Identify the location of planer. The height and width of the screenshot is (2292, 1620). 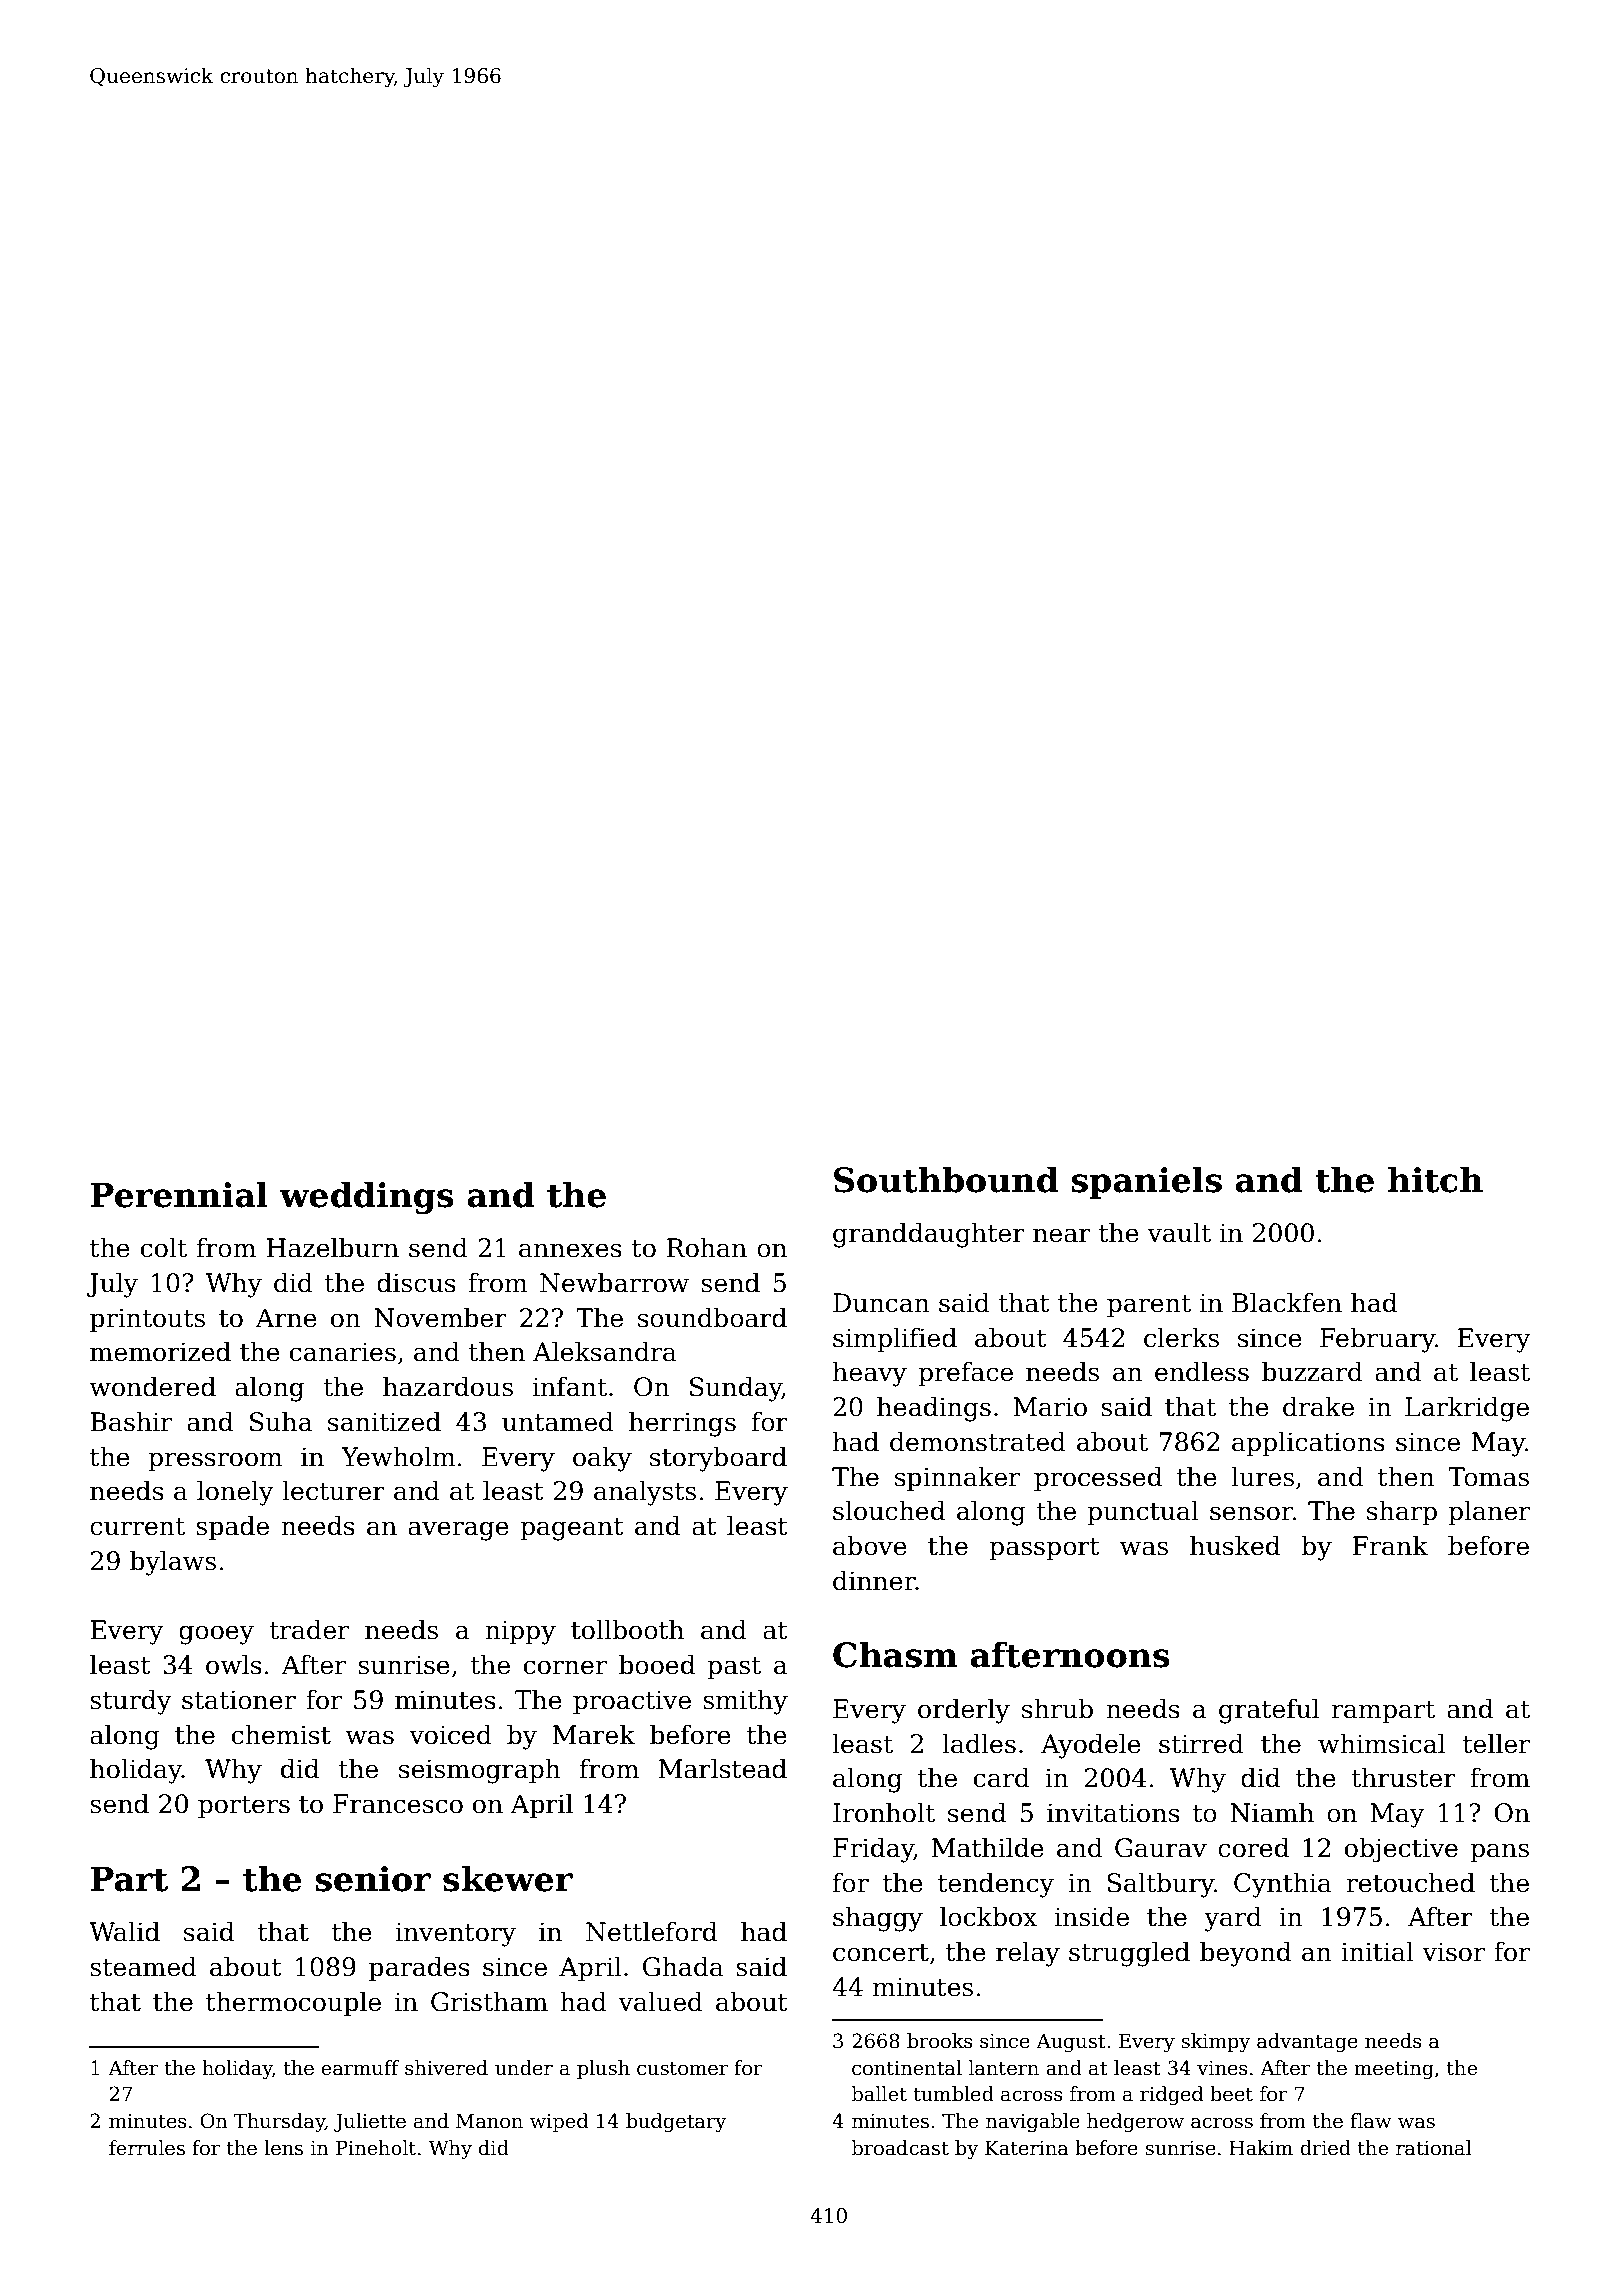
(1489, 1512).
